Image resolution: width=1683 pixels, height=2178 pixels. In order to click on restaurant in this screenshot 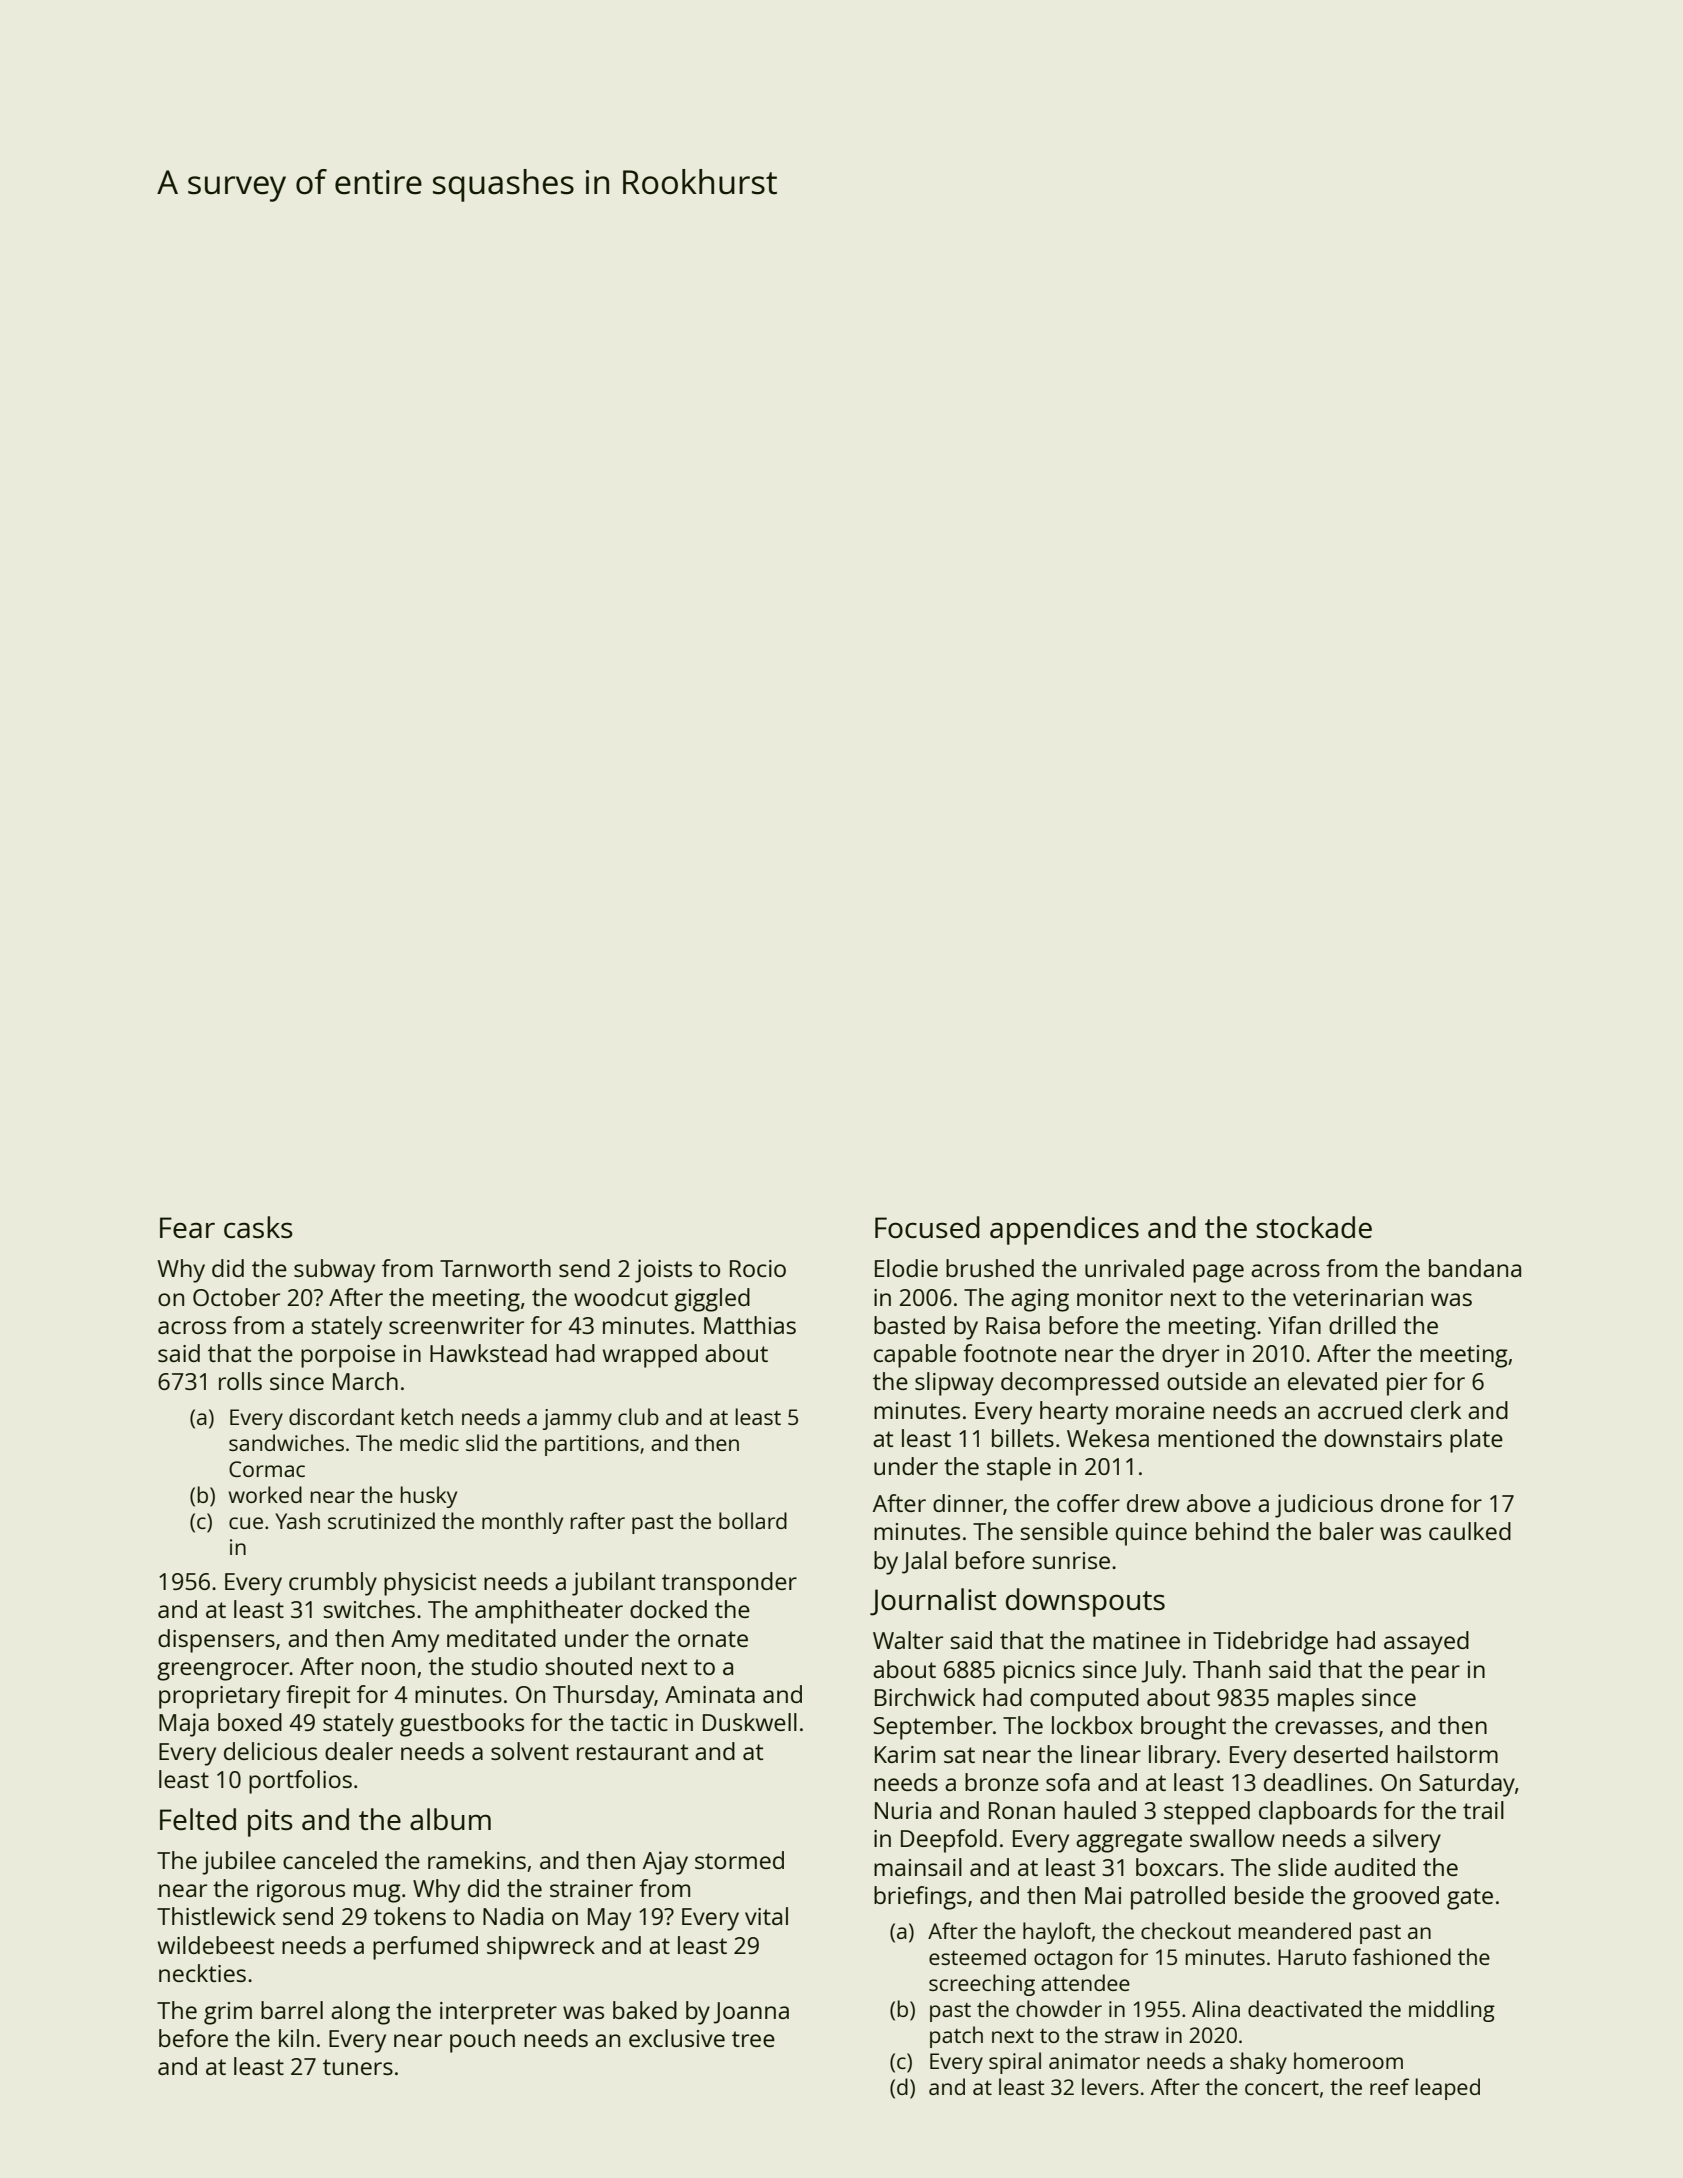, I will do `click(632, 1752)`.
